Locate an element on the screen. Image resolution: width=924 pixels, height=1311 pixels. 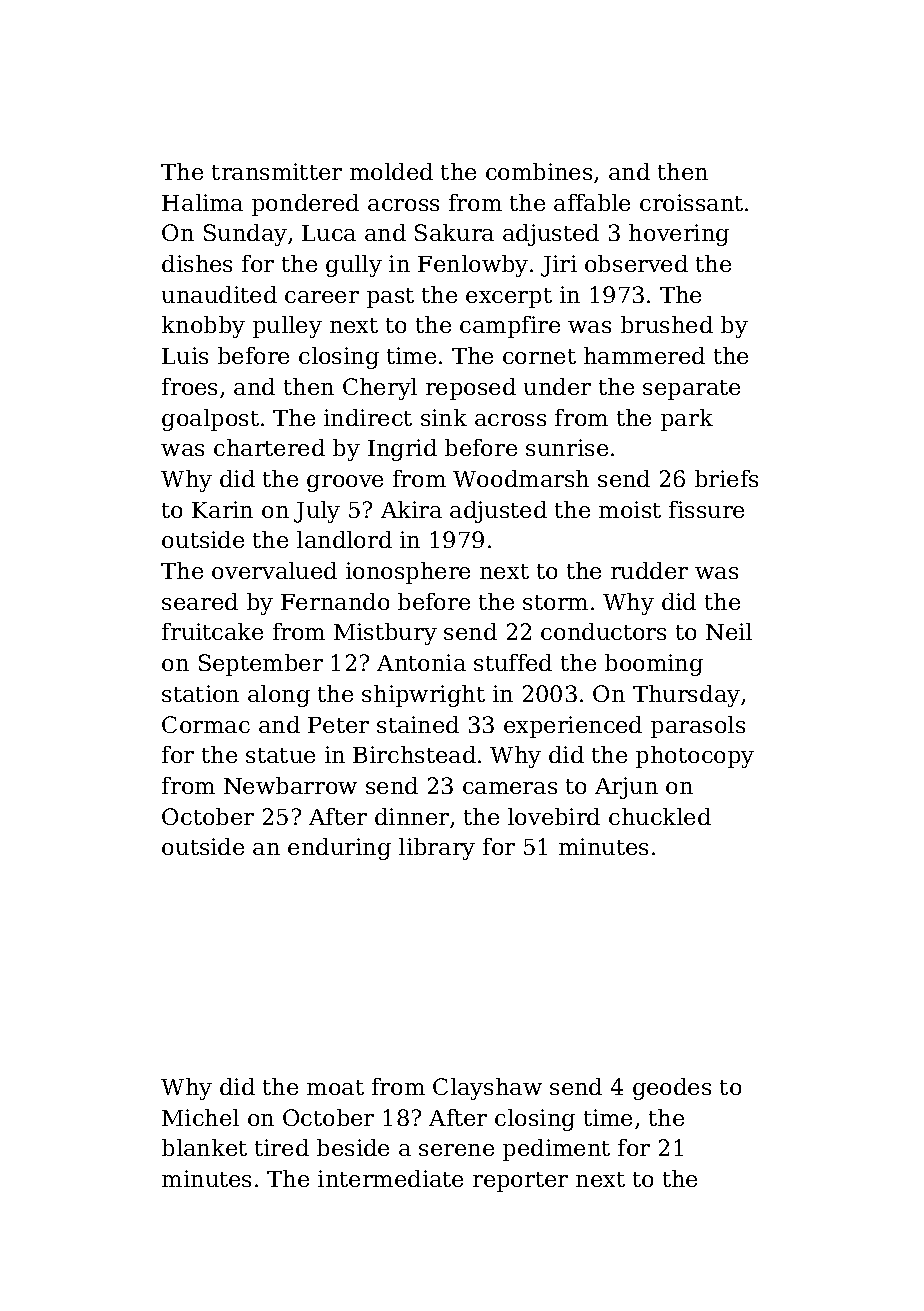
lovebird is located at coordinates (554, 816).
